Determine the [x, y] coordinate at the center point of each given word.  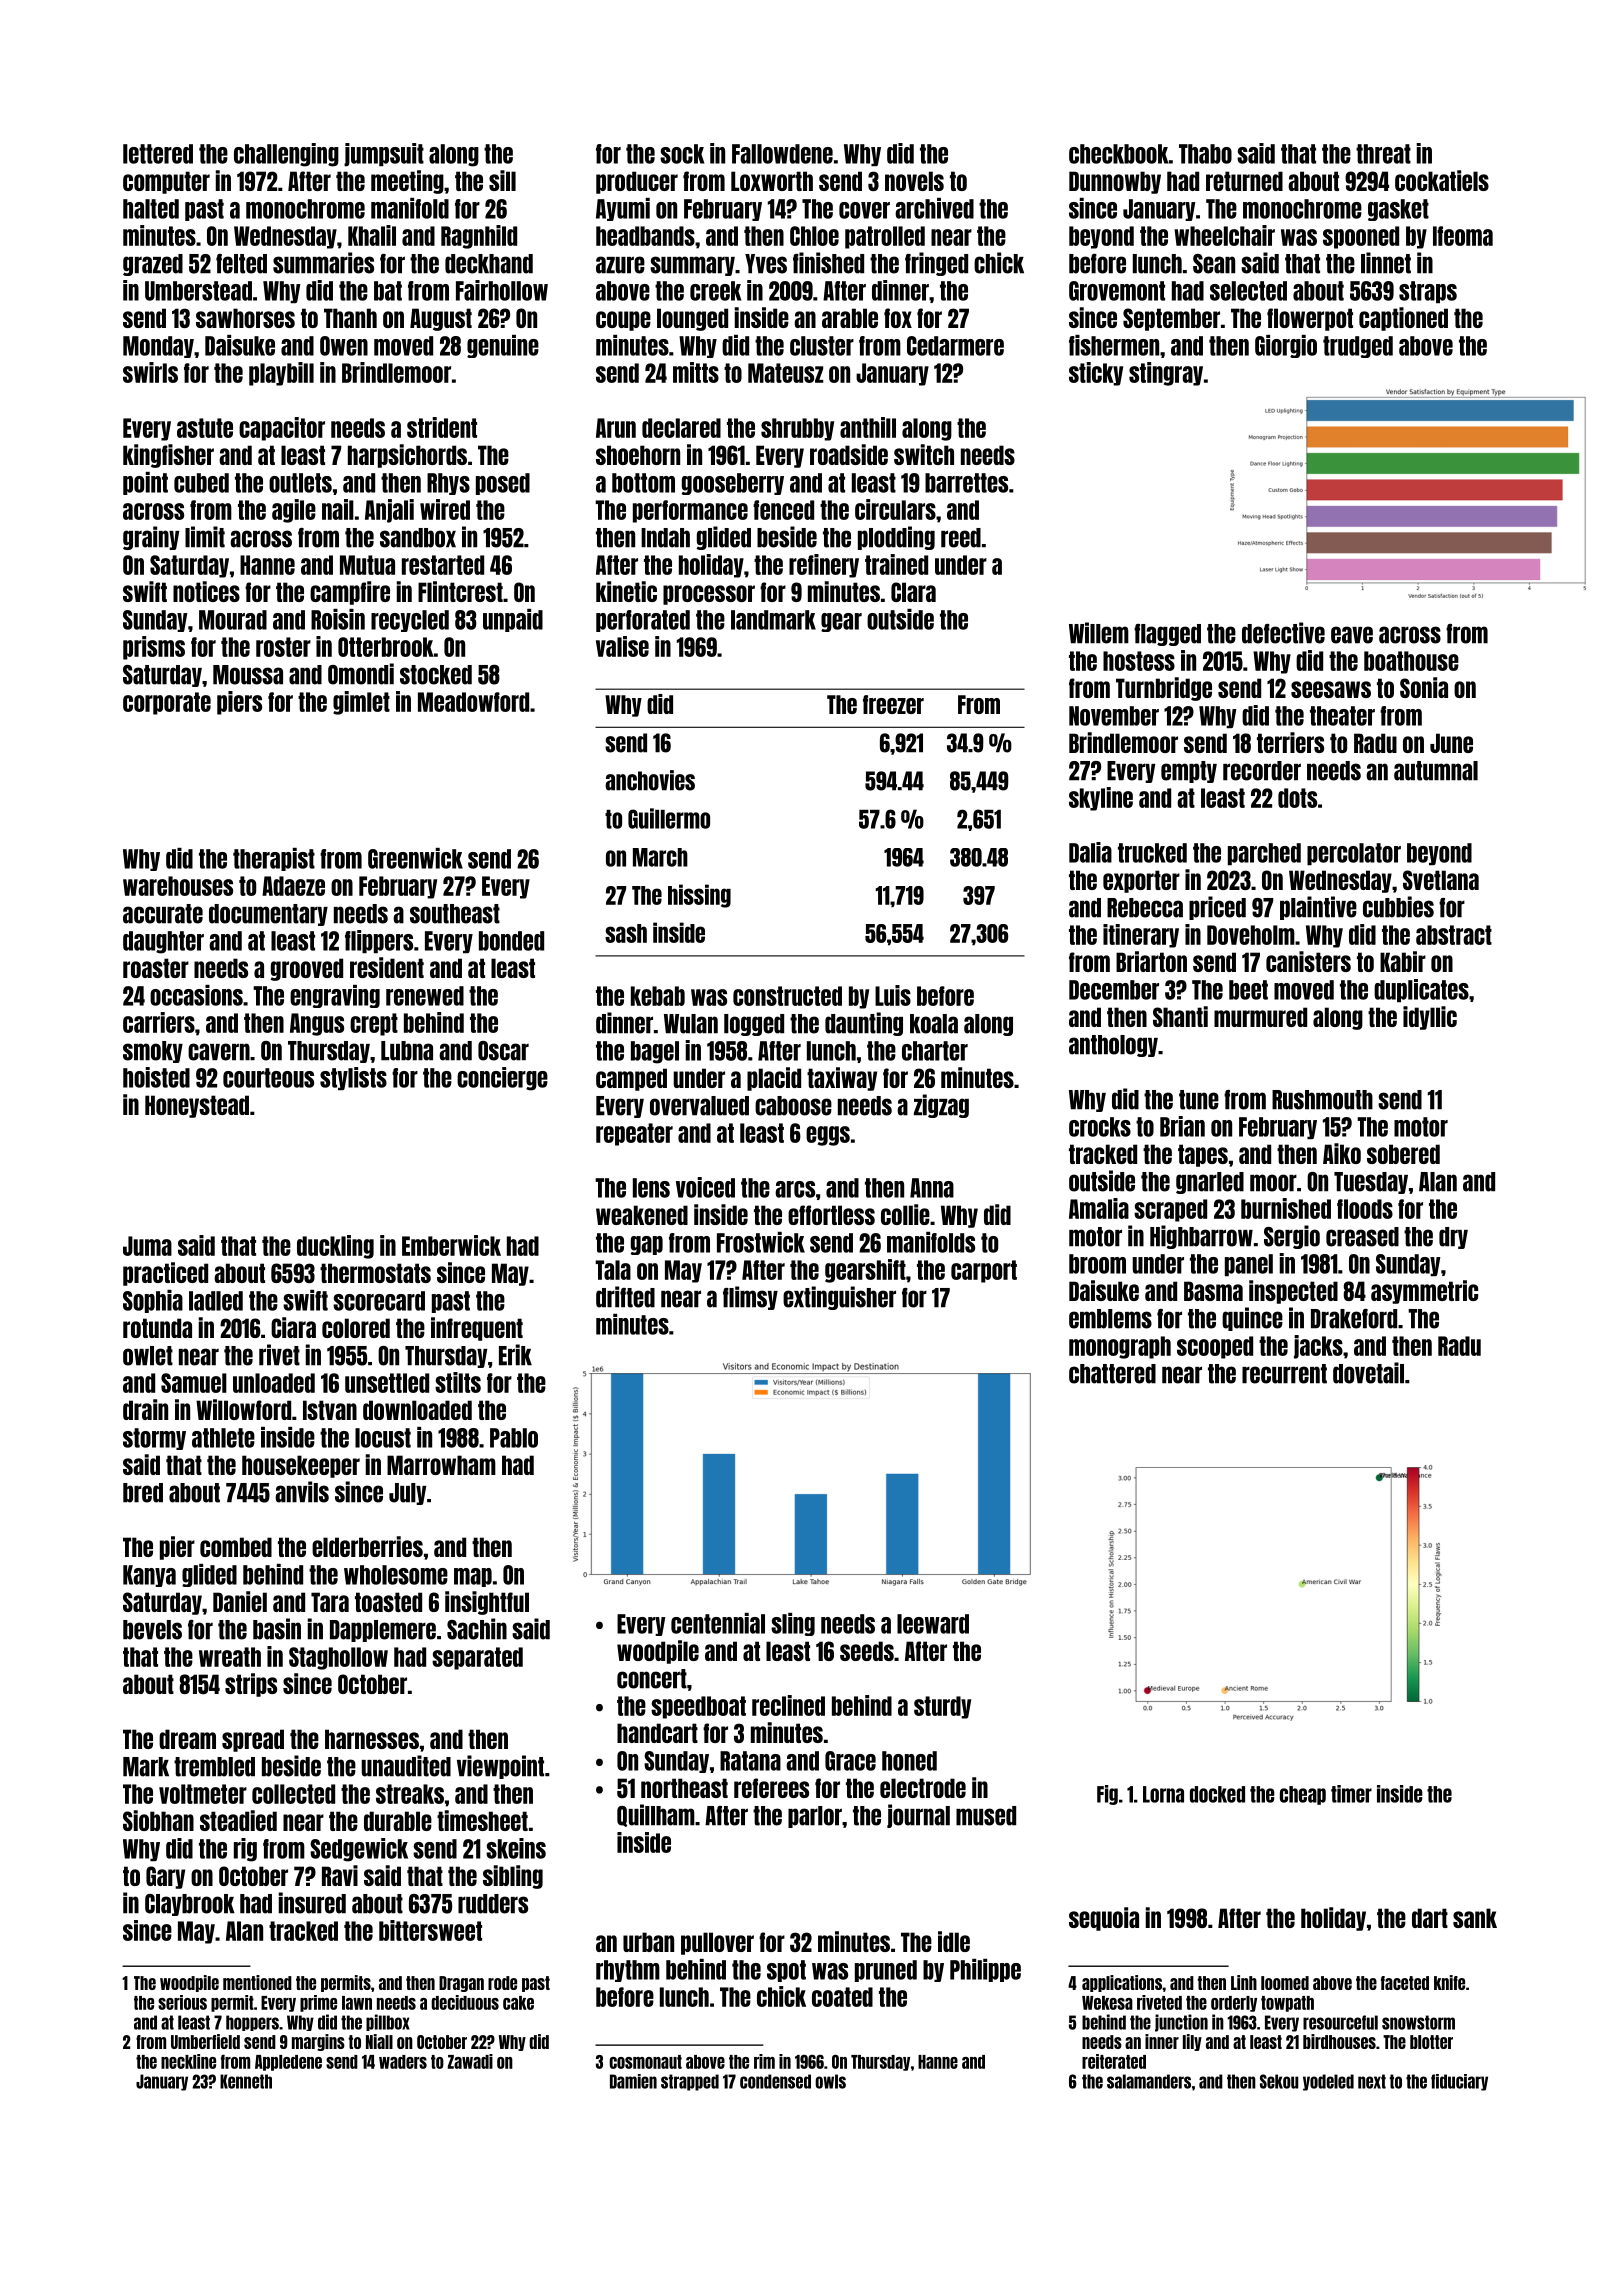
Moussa [248, 675]
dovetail [1368, 1373]
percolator [1354, 854]
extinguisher [839, 1298]
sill [502, 180]
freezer [893, 704]
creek [715, 291]
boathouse [1411, 661]
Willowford [243, 1409]
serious [182, 2002]
